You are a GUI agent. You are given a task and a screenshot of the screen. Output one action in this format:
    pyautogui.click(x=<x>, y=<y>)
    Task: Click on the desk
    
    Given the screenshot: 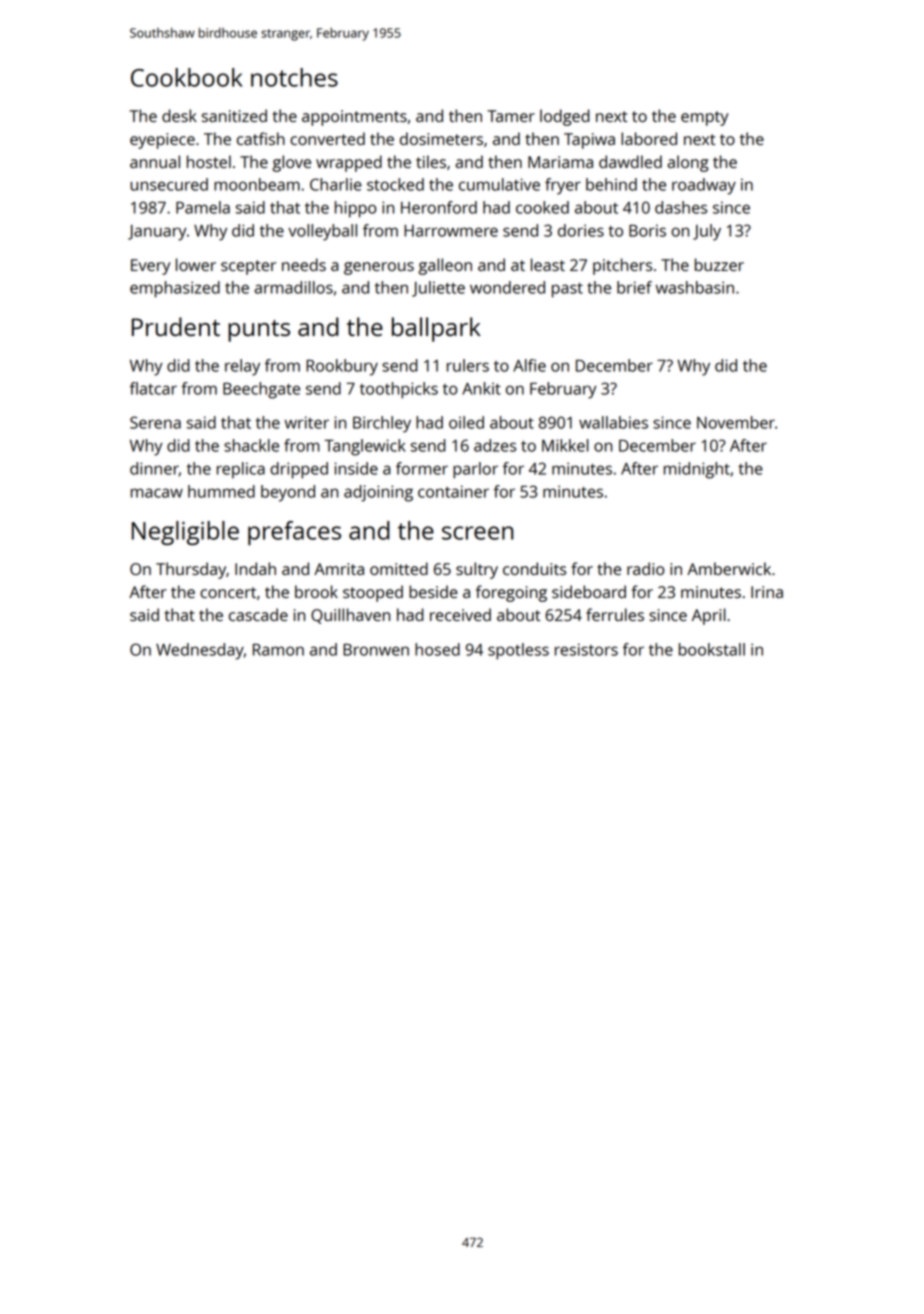 What is the action you would take?
    pyautogui.click(x=179, y=115)
